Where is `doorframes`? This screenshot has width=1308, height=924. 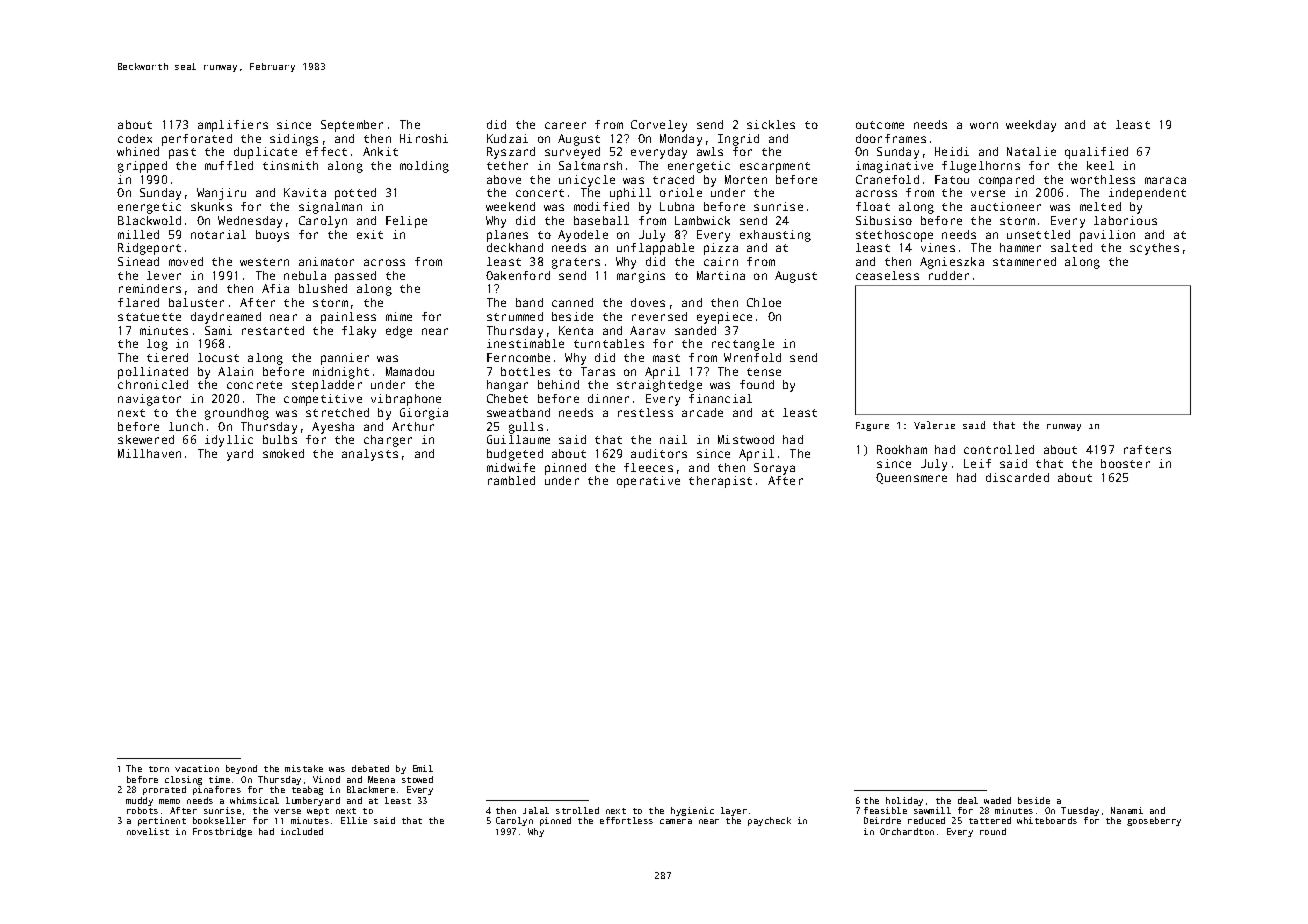 doorframes is located at coordinates (891, 138).
